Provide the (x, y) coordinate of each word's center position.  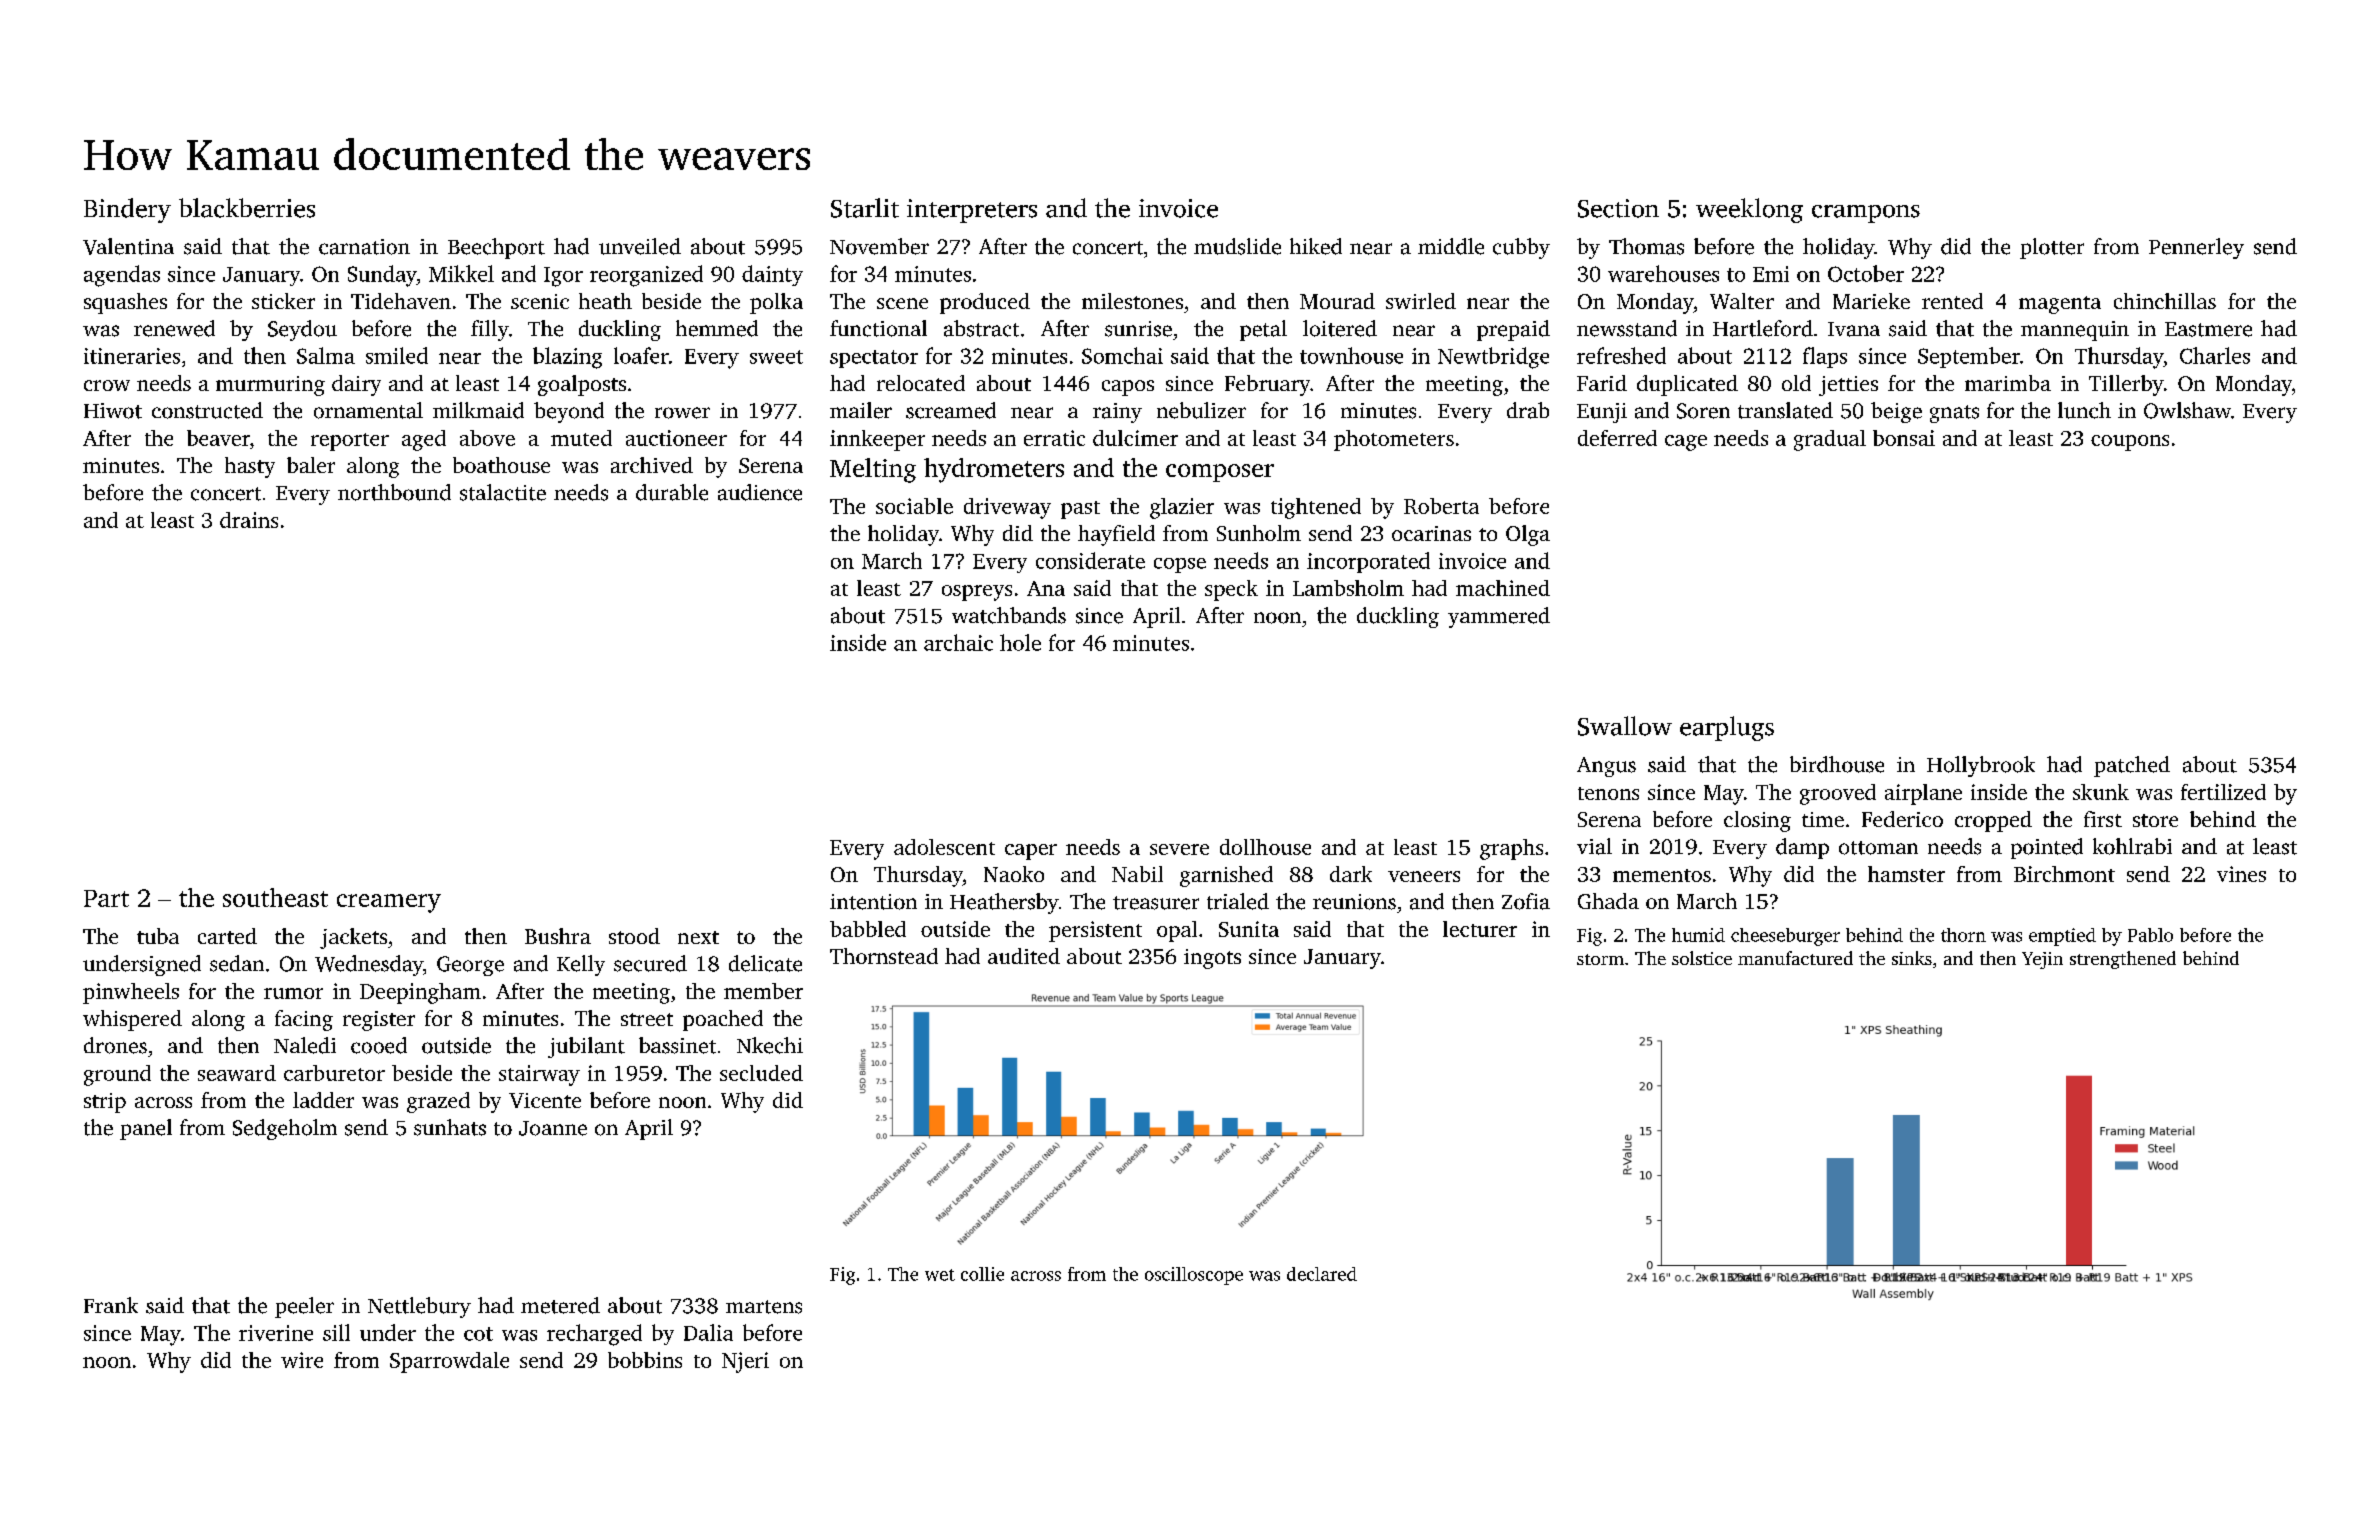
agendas (122, 276)
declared (1322, 1274)
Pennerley (2196, 248)
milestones (1132, 301)
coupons (2130, 443)
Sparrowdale (449, 1362)
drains (249, 520)
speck (1231, 590)
